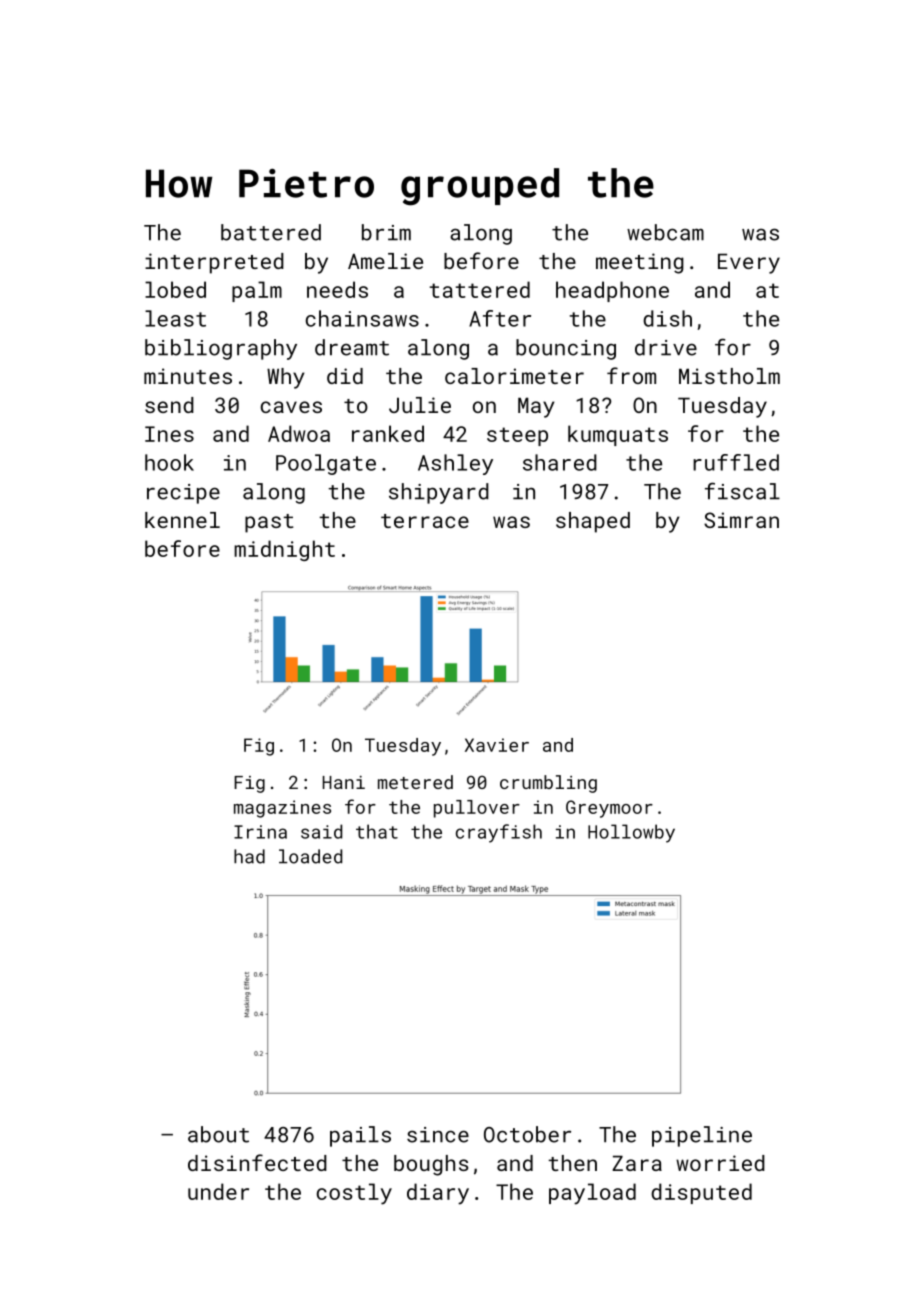  Describe the element at coordinates (497, 745) in the document. I see `Xavier` at that location.
